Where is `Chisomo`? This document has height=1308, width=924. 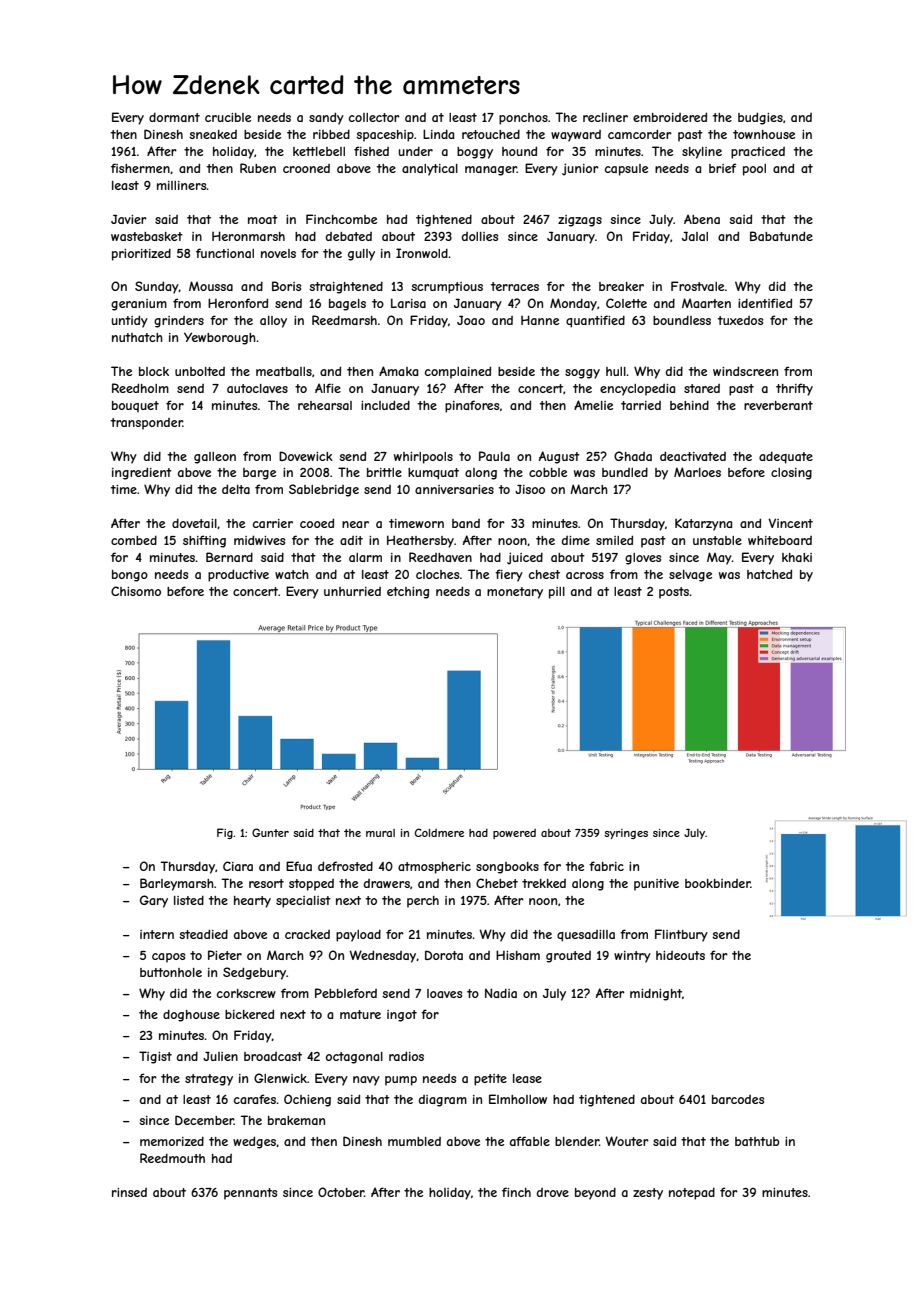
Chisomo is located at coordinates (136, 591).
